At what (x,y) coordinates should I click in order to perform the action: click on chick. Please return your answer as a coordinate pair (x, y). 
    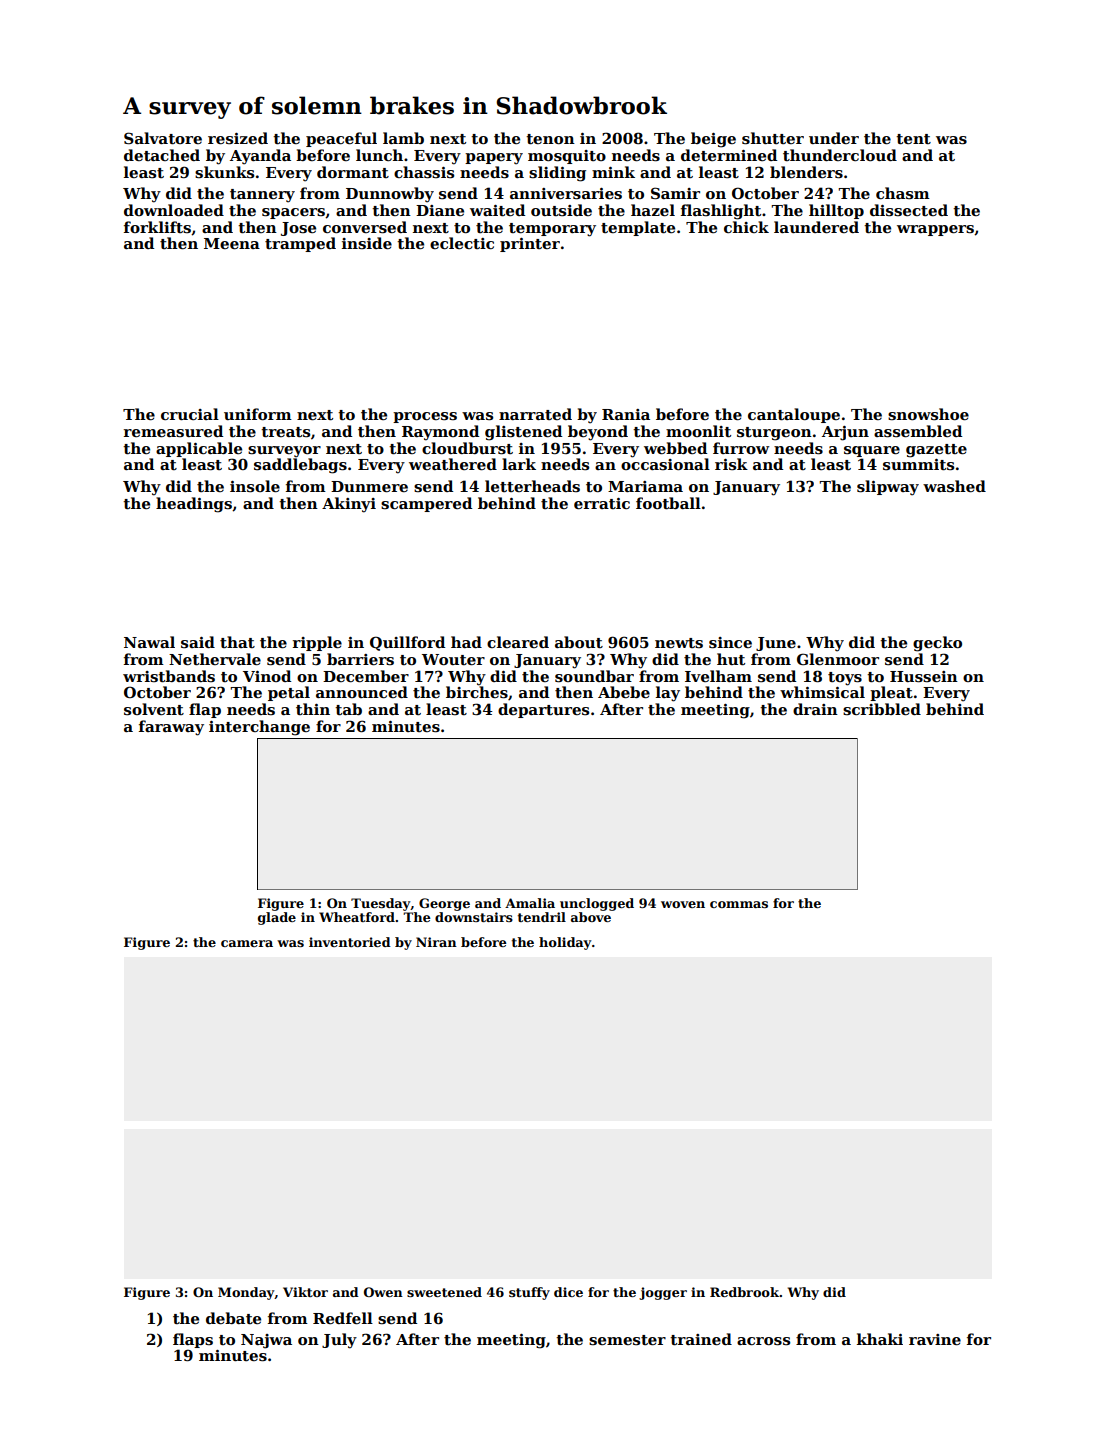
    Looking at the image, I should click on (746, 227).
